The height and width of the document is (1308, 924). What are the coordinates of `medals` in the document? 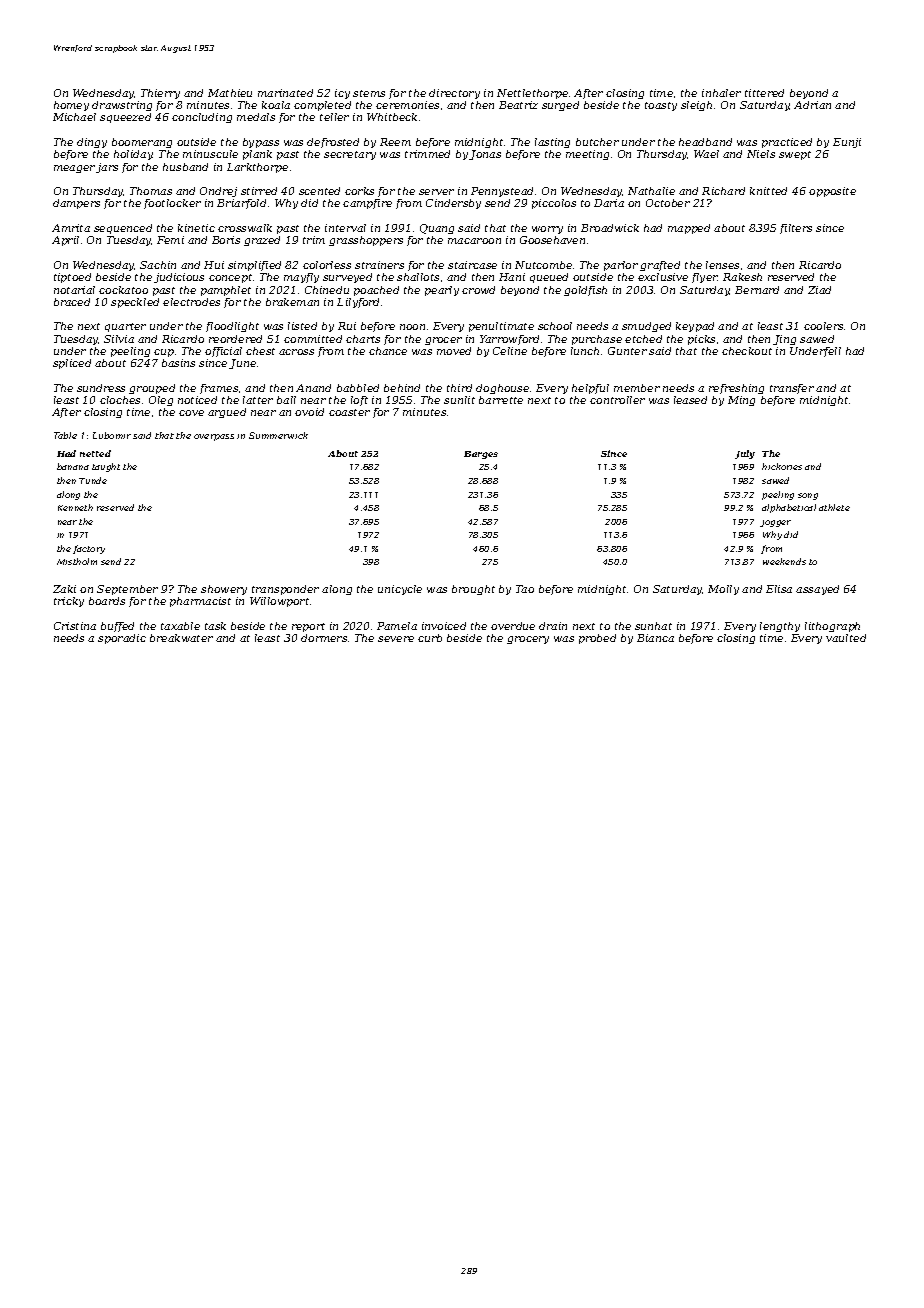 It's located at (256, 117).
